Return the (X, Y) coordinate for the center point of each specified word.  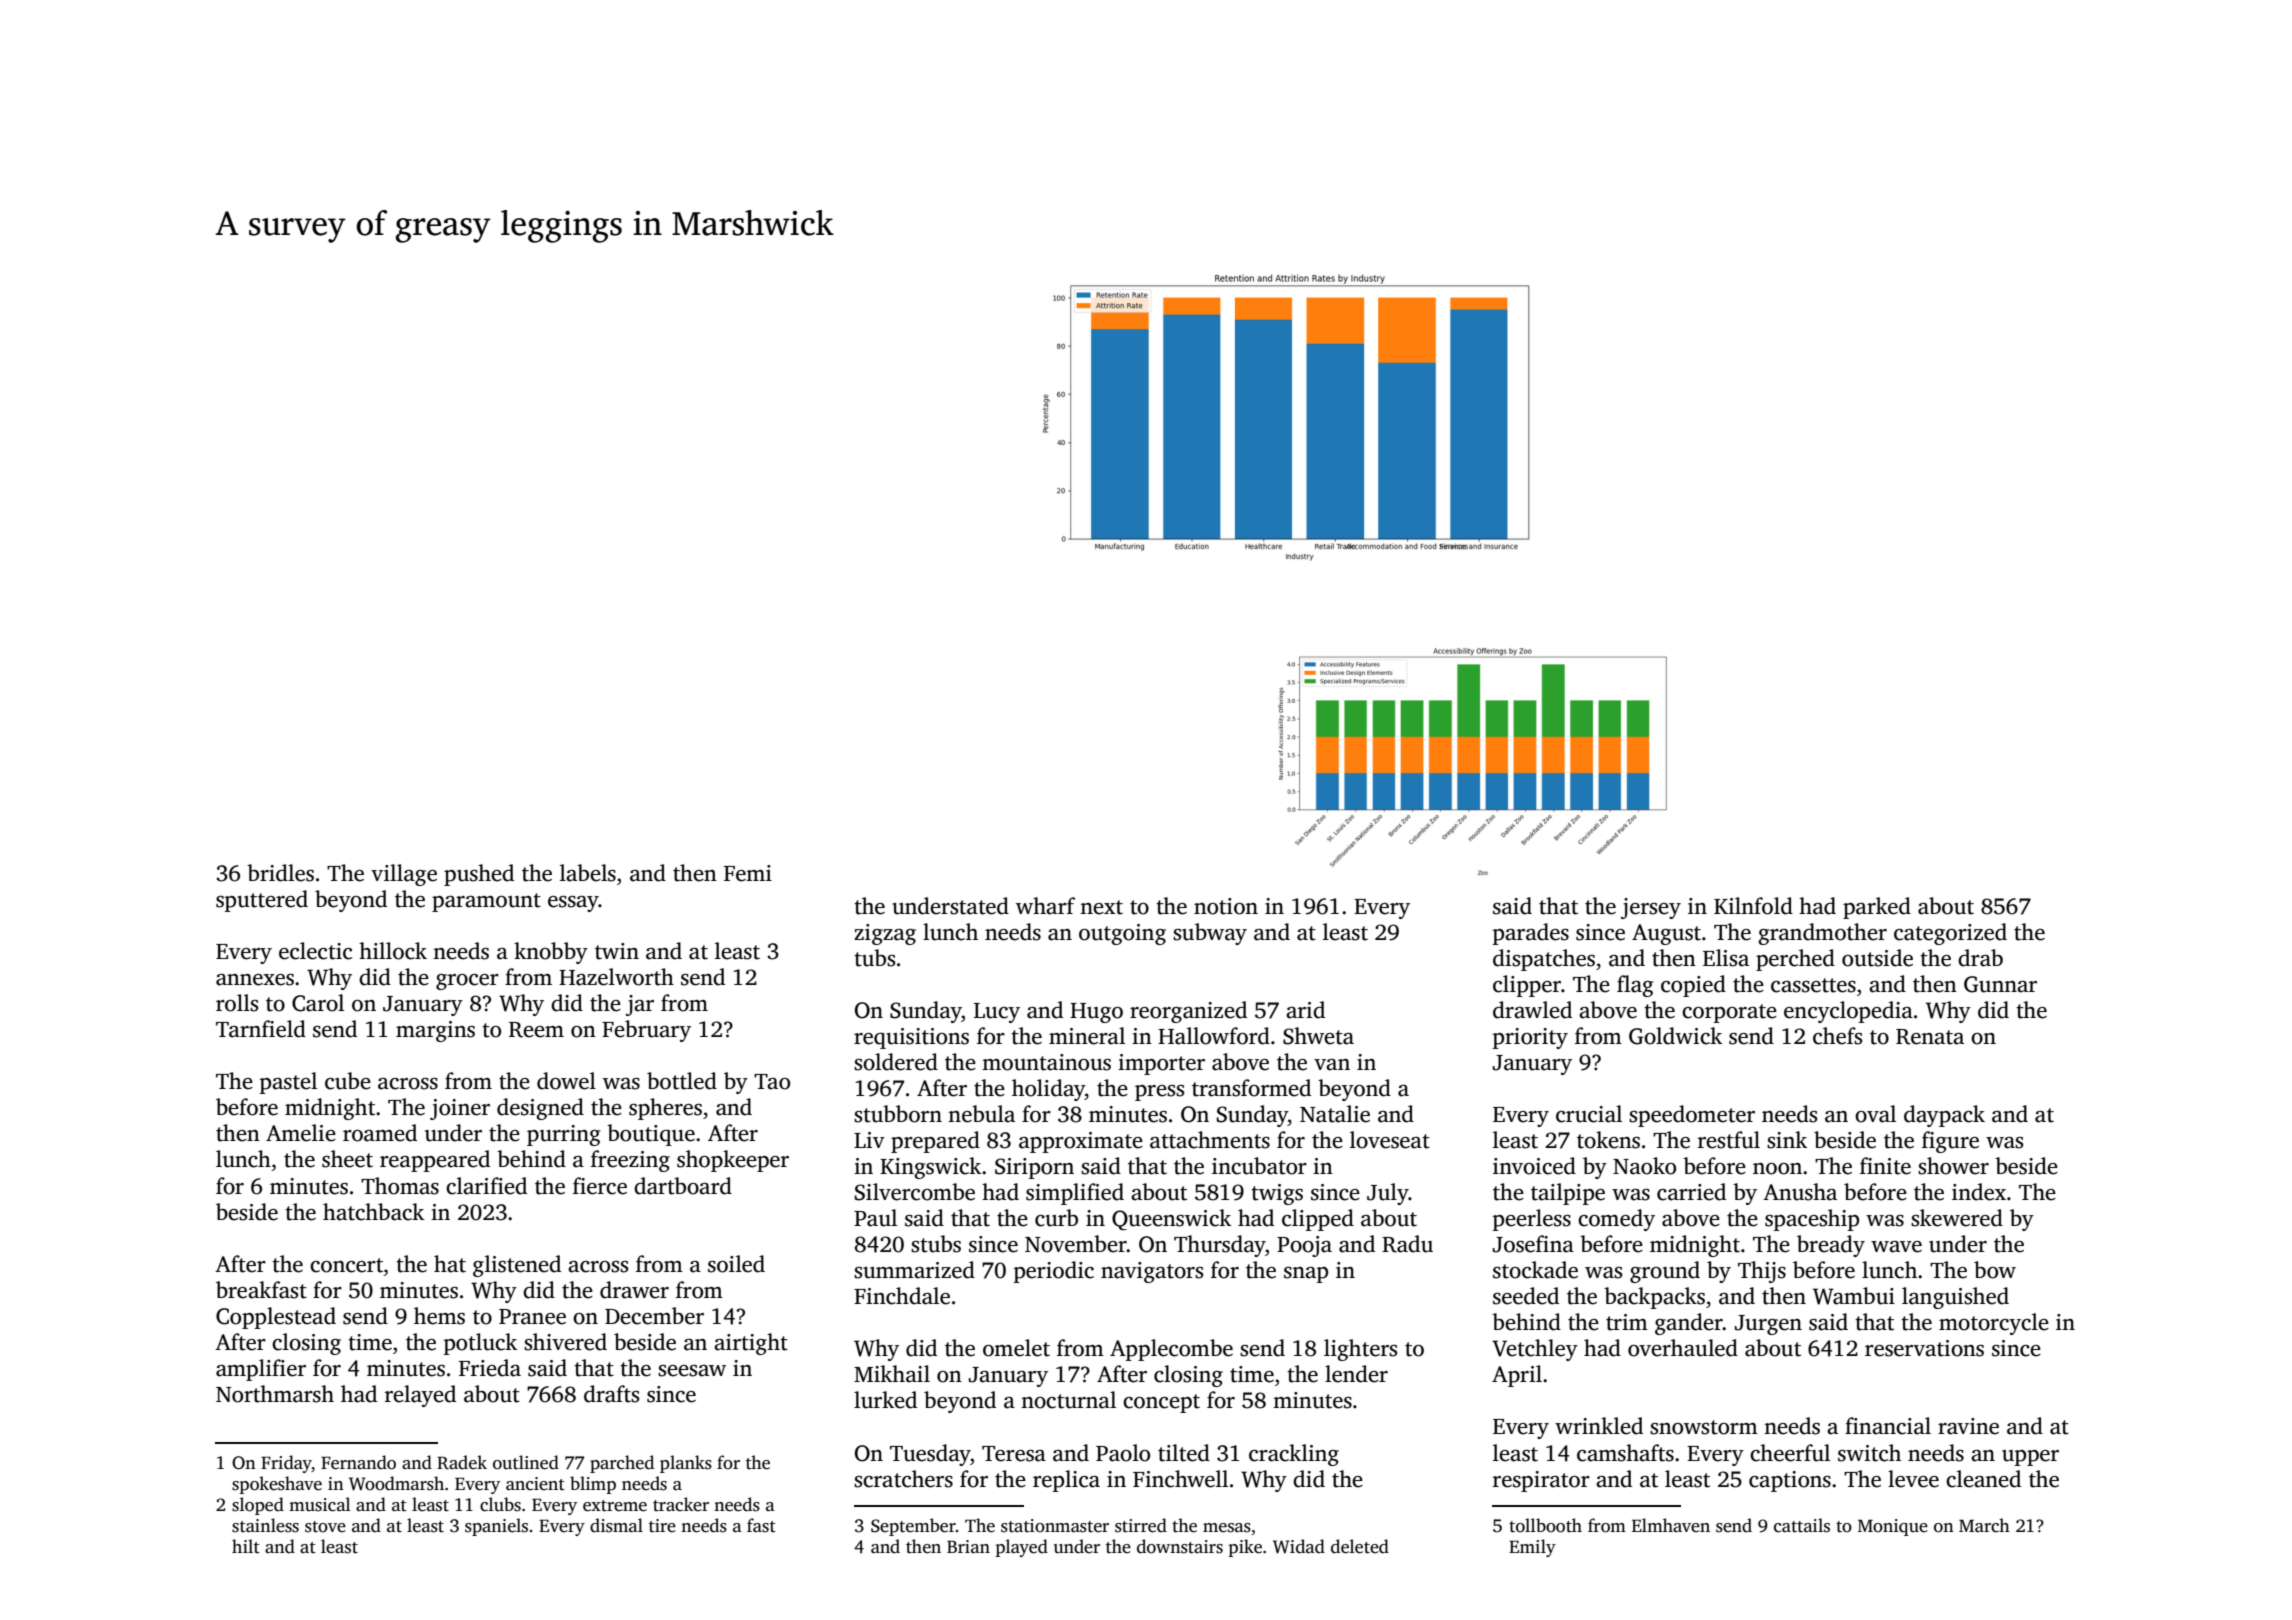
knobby (551, 953)
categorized (1950, 934)
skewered (1957, 1218)
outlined (526, 1462)
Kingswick (930, 1168)
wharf (1045, 906)
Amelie (301, 1133)
